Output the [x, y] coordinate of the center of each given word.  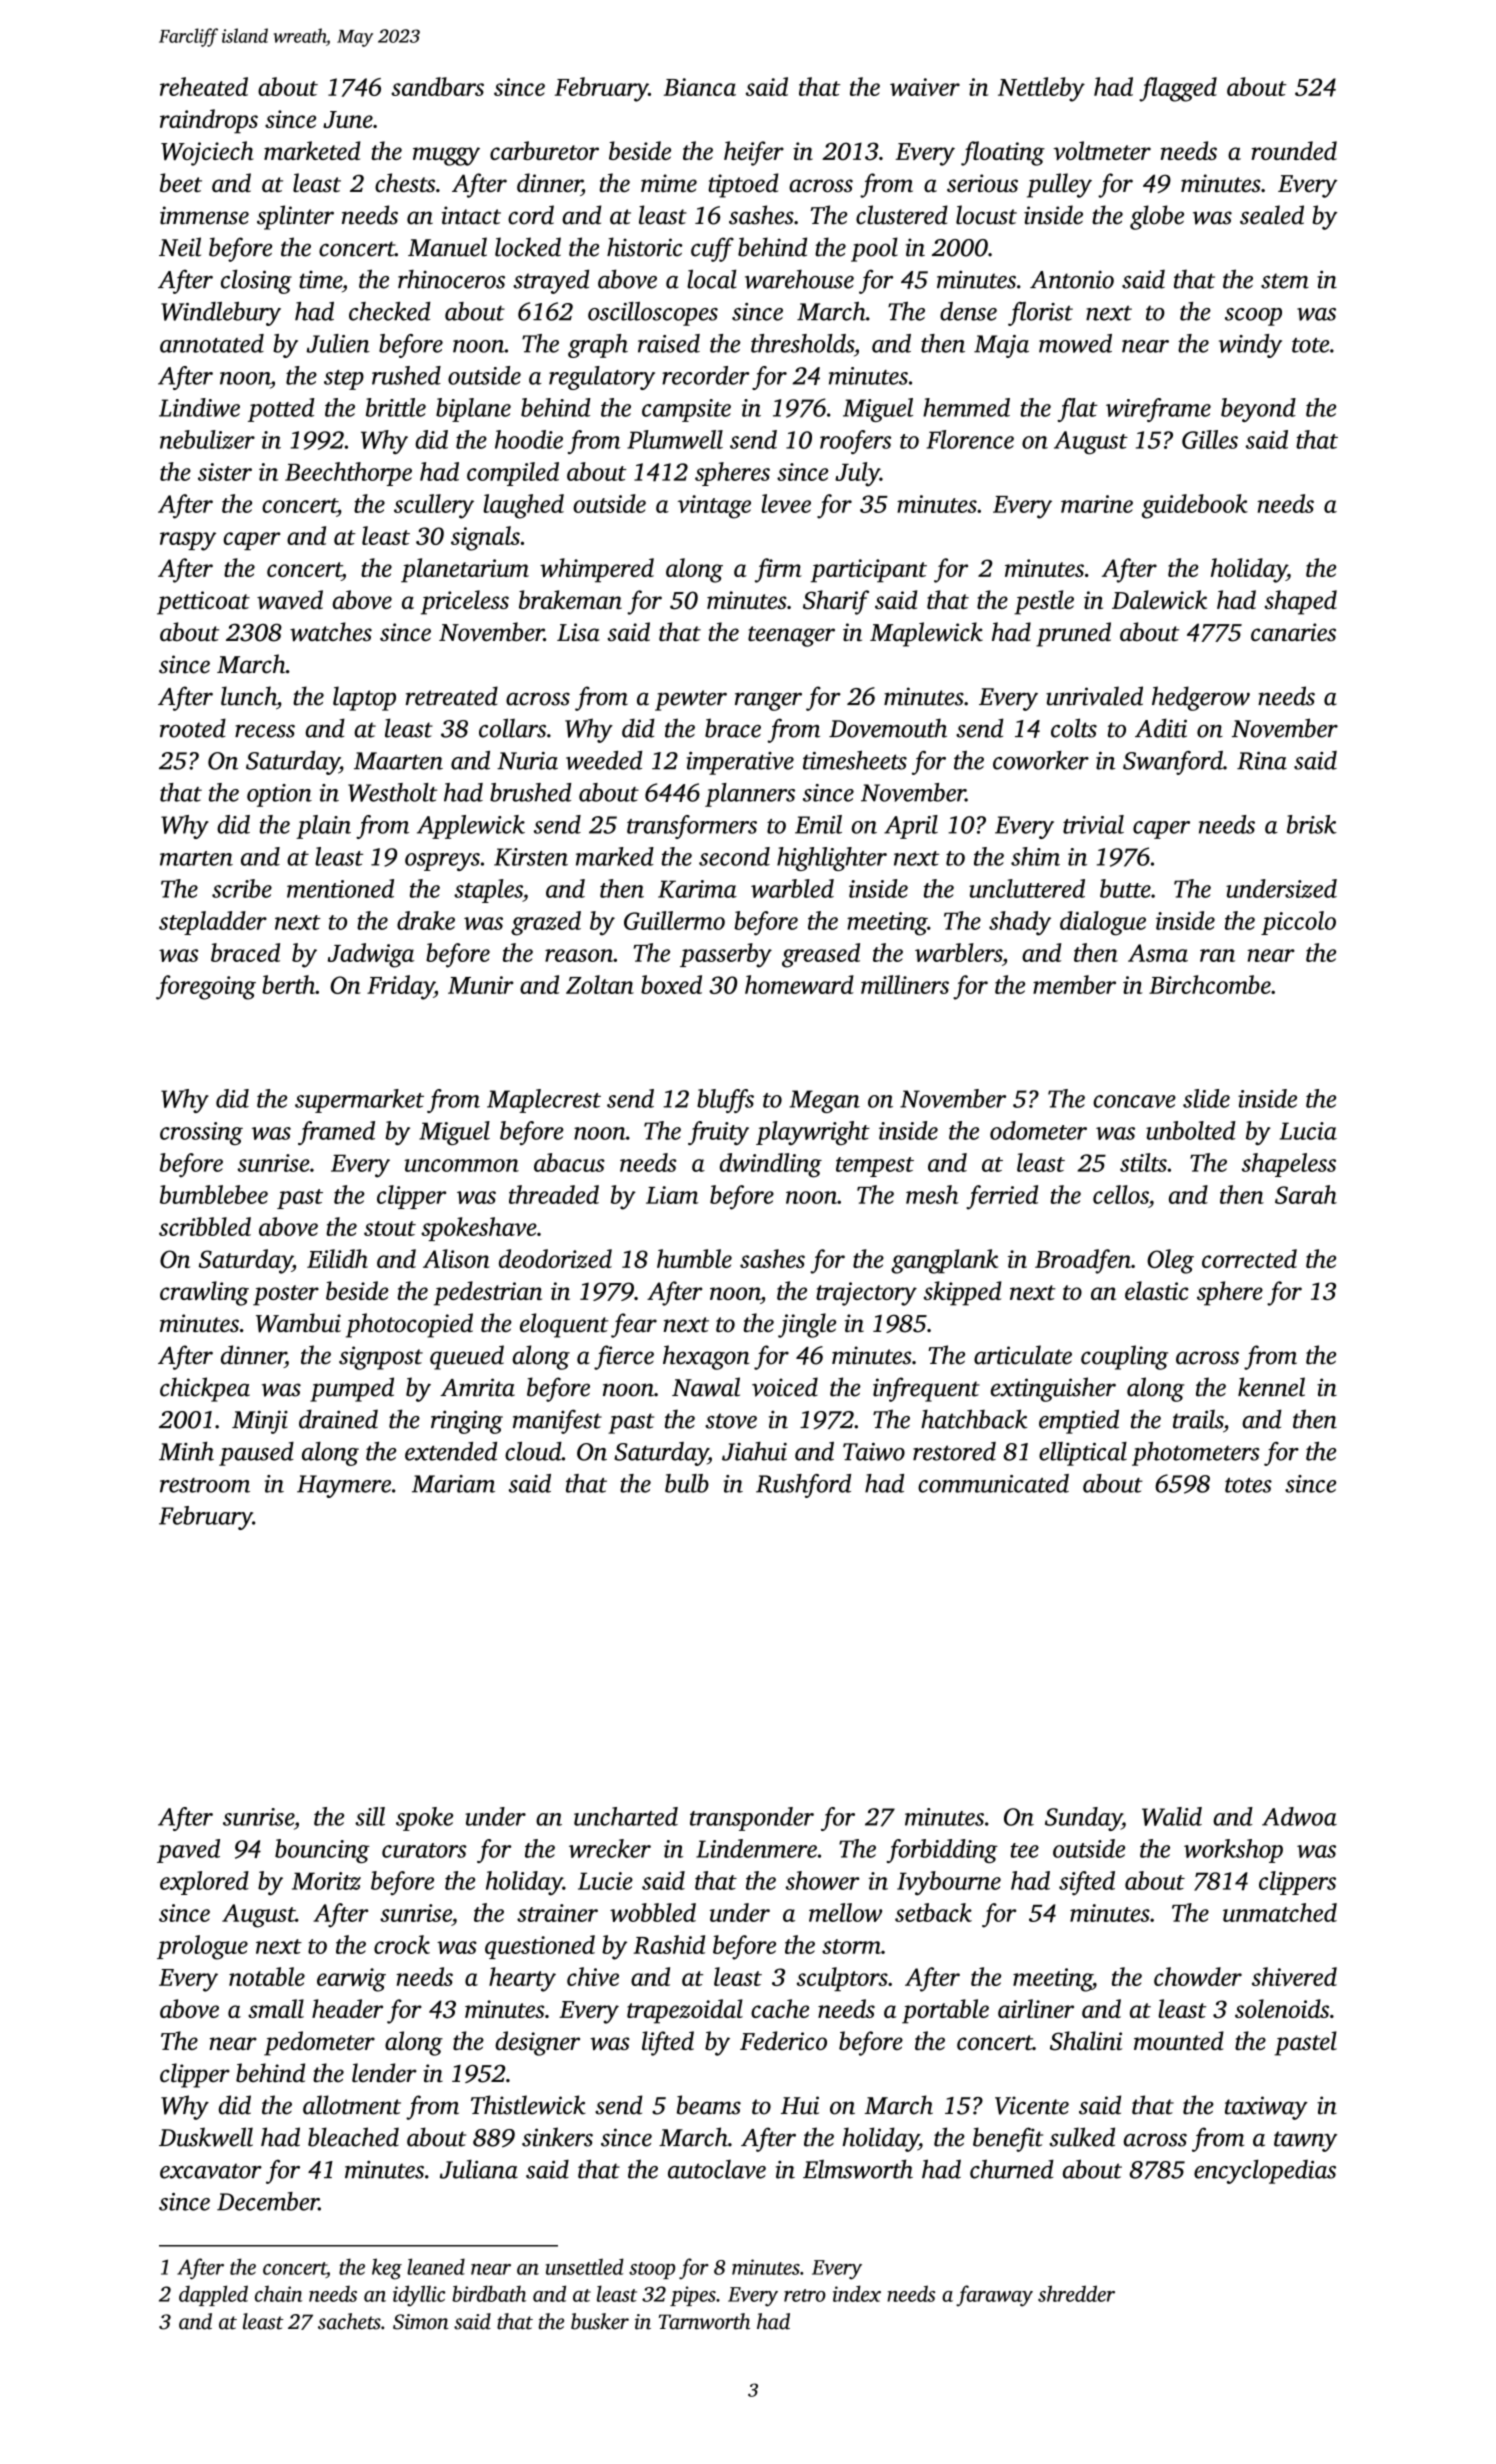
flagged [1178, 89]
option [279, 795]
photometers [1196, 1454]
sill [370, 1816]
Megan [824, 1101]
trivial [1093, 824]
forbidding [942, 1851]
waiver [925, 87]
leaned [436, 2266]
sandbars [437, 86]
